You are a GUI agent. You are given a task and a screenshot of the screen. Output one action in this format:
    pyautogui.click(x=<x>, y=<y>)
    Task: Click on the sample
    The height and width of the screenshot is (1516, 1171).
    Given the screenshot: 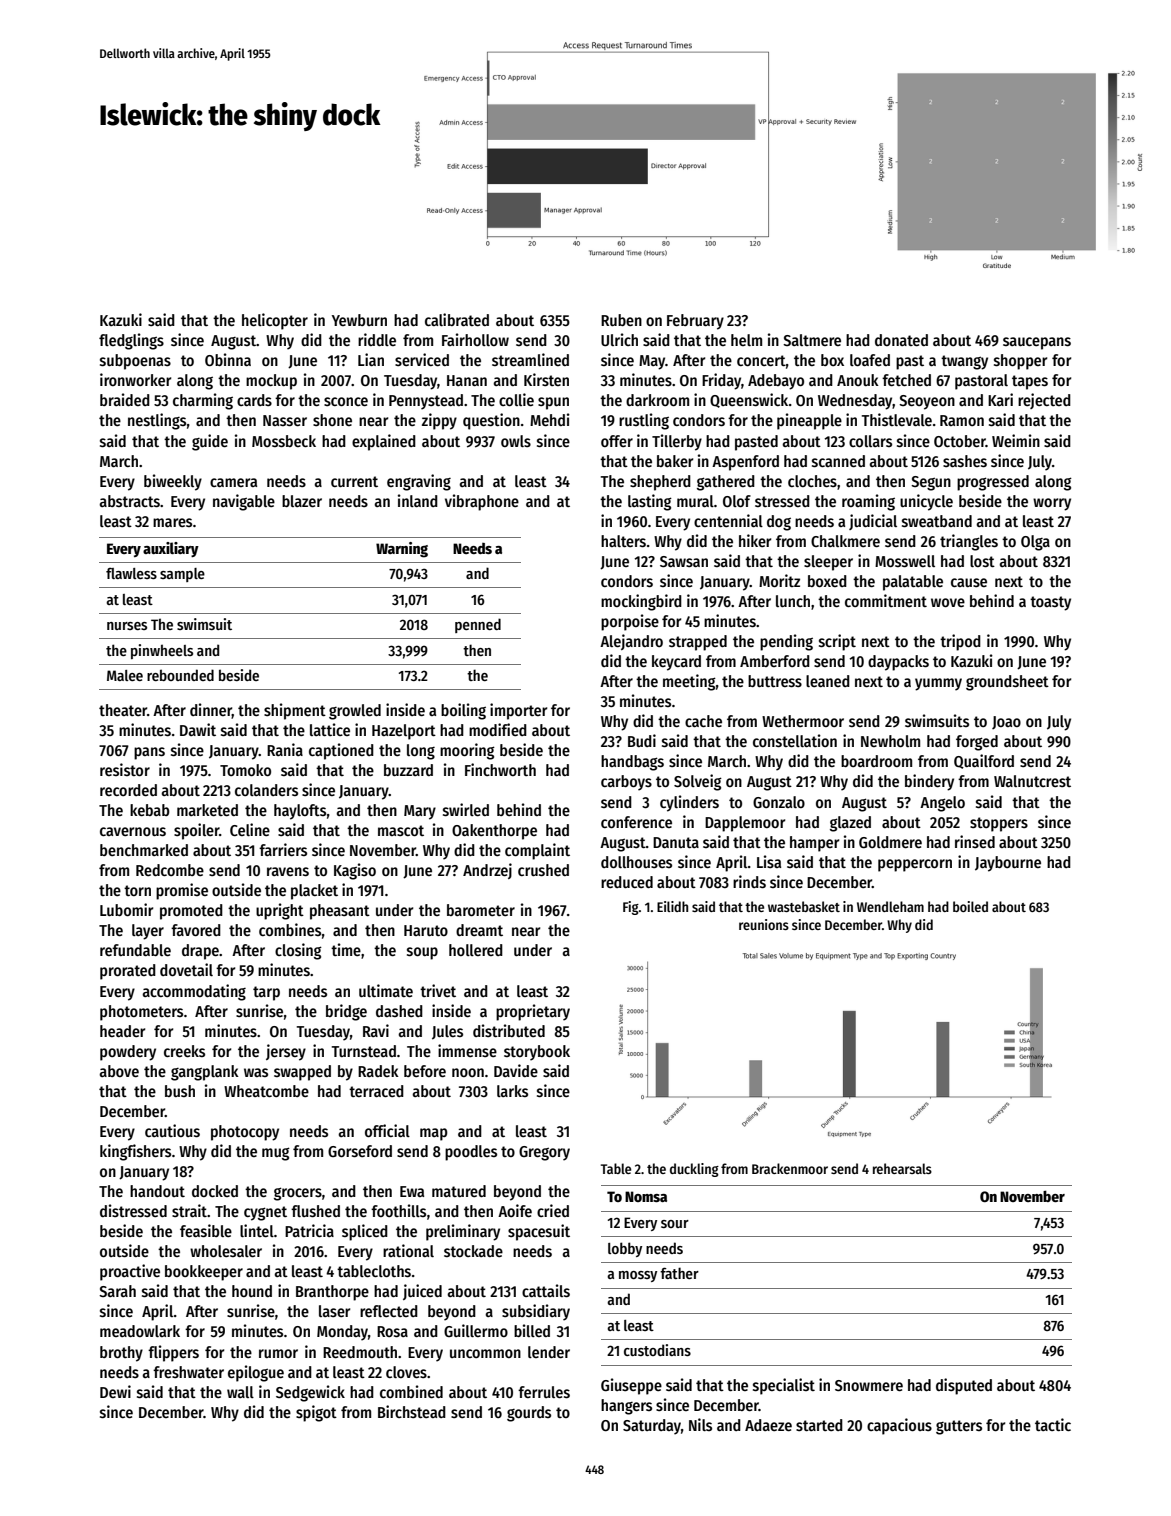 What is the action you would take?
    pyautogui.click(x=182, y=575)
